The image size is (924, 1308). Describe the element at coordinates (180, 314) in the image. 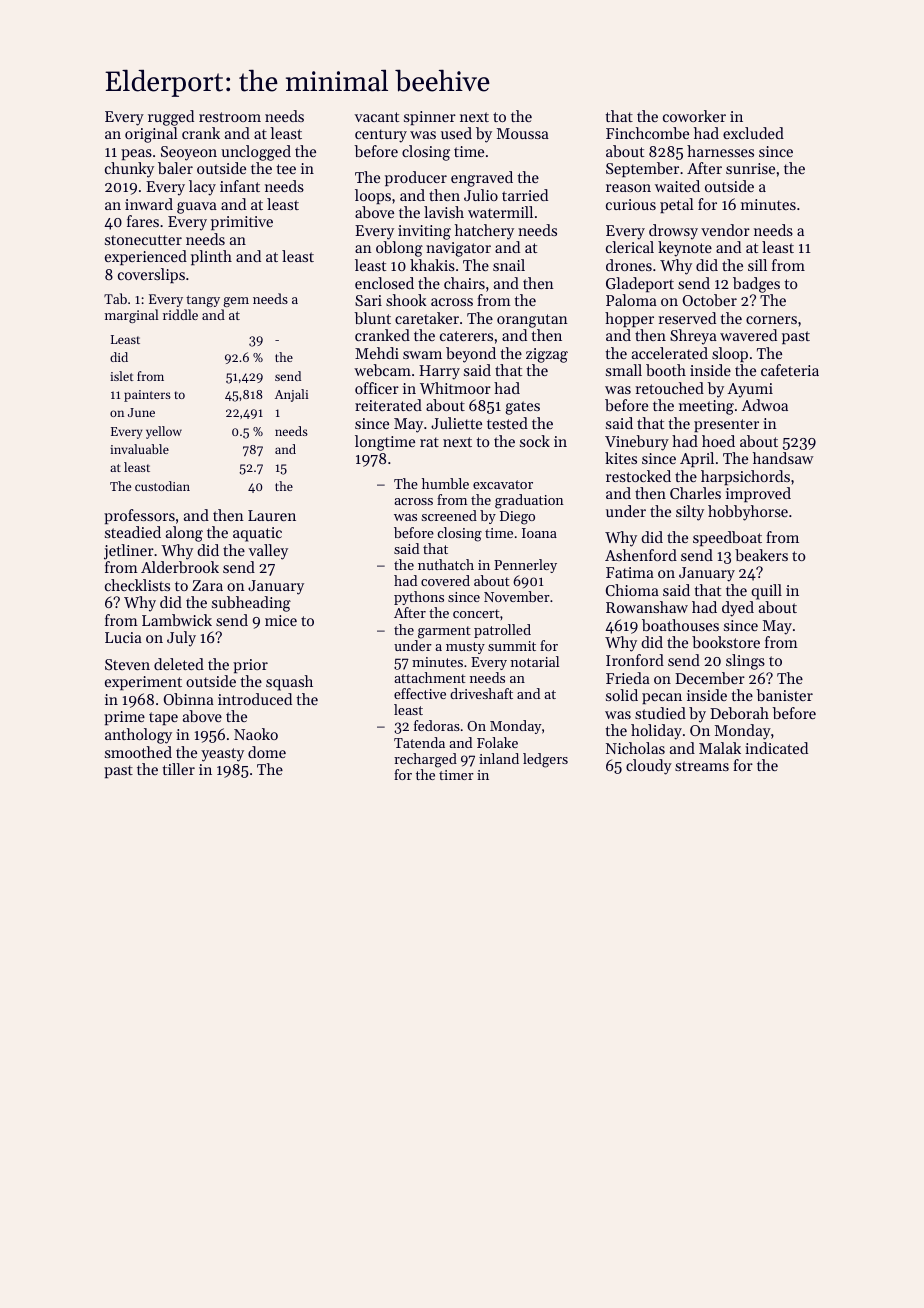

I see `riddle` at that location.
